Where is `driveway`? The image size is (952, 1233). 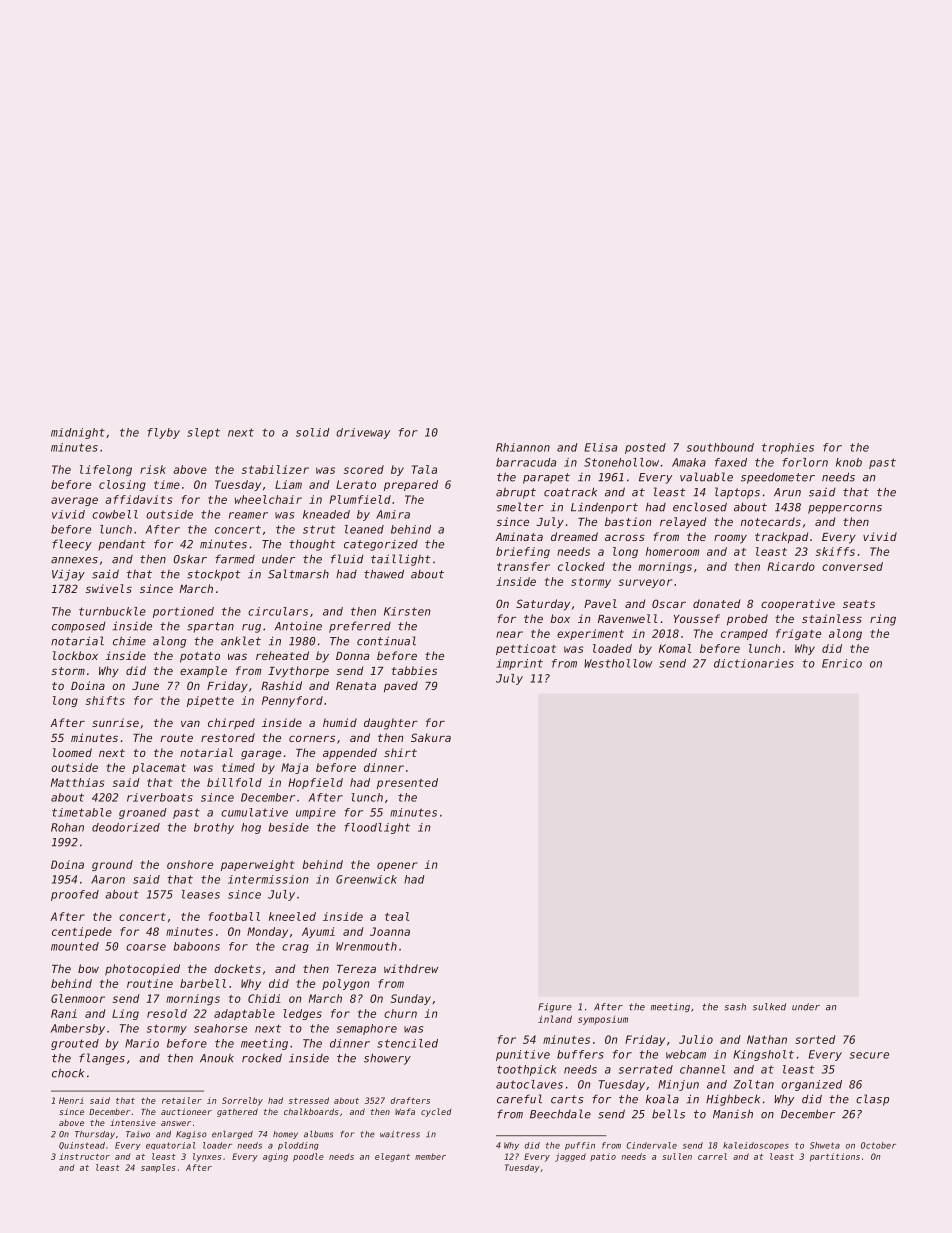
driveway is located at coordinates (363, 433).
